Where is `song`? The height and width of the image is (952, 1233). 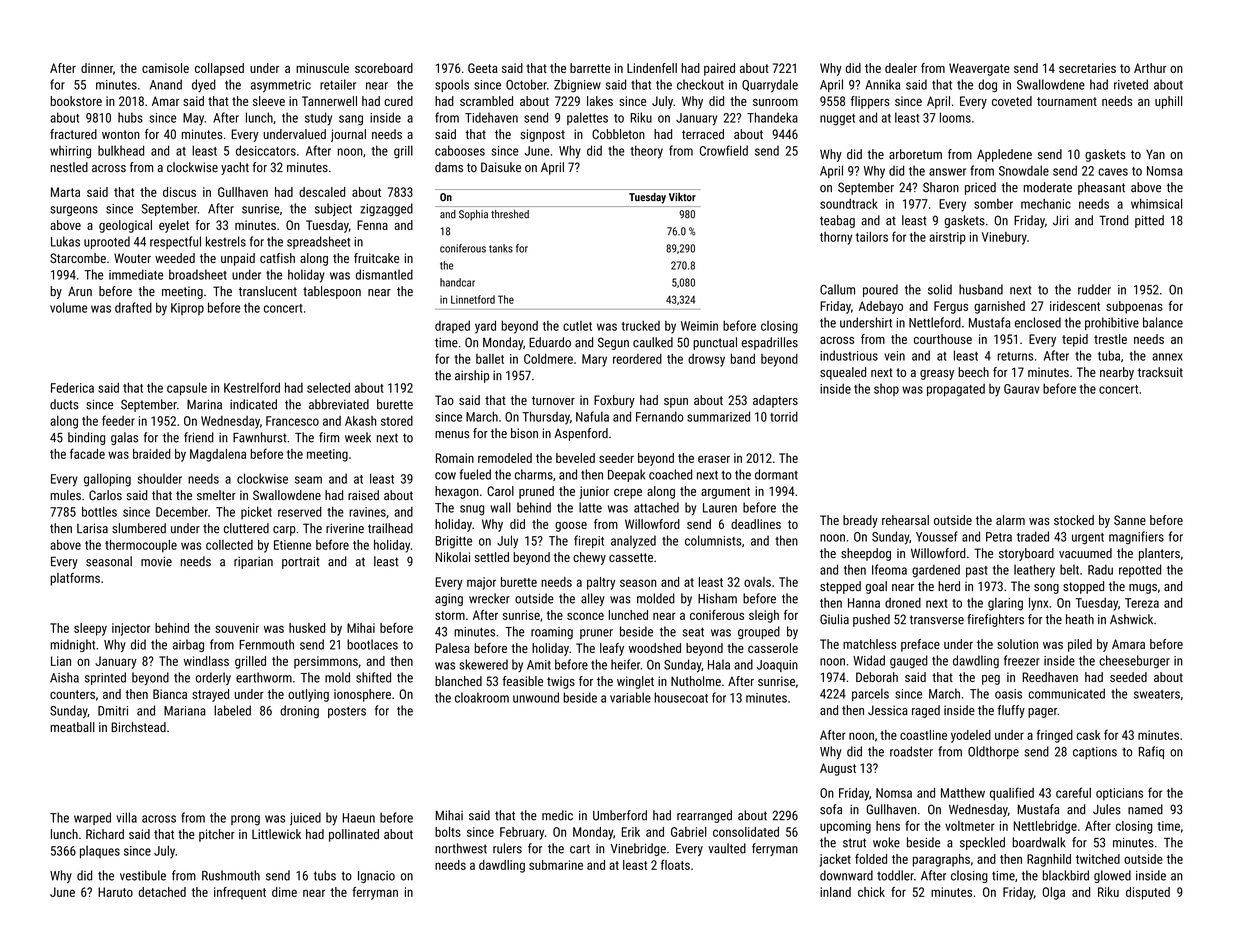
song is located at coordinates (1046, 589).
